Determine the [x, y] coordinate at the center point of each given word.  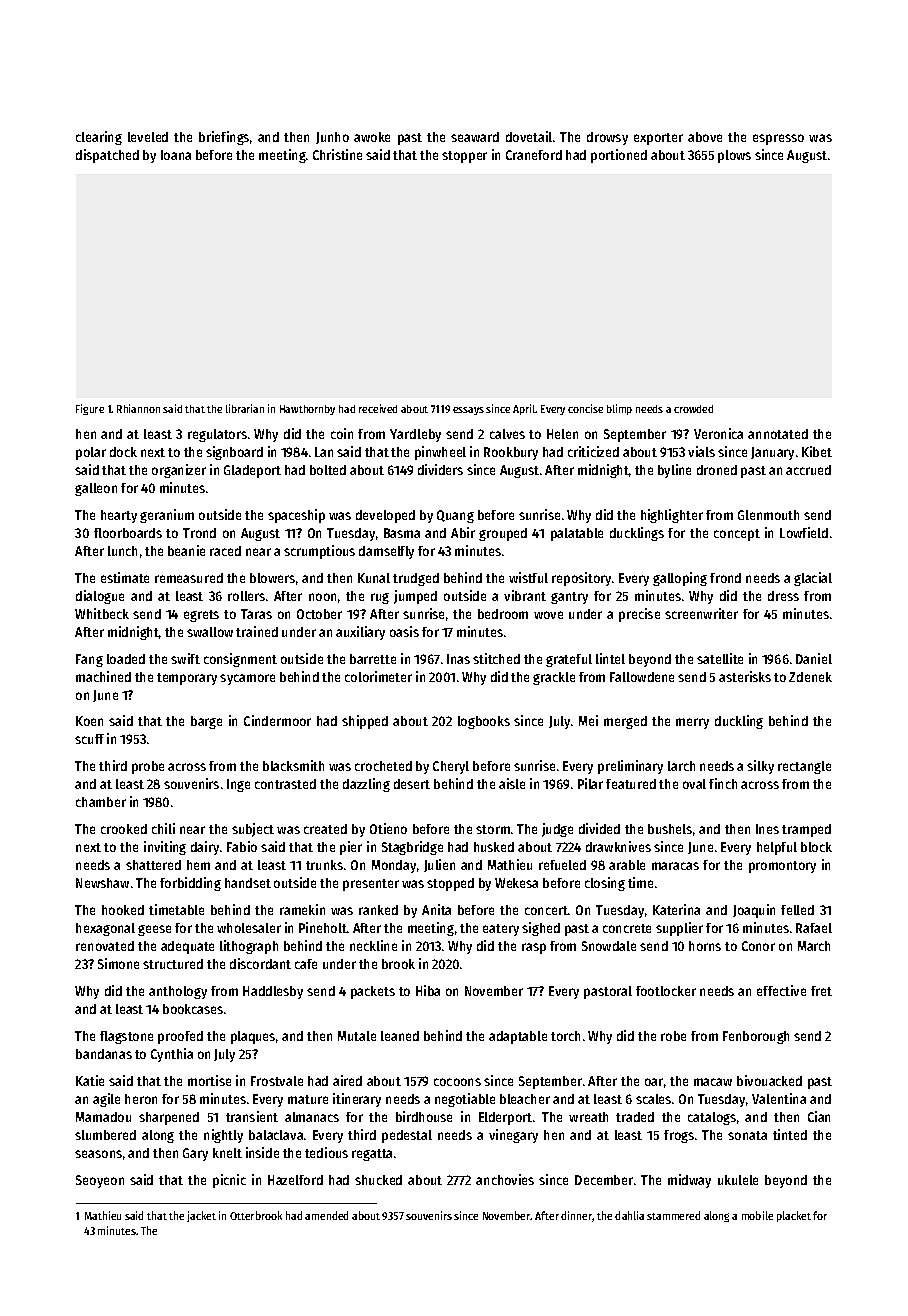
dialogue [100, 597]
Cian [819, 1116]
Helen [562, 434]
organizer [179, 471]
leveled [148, 137]
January [772, 453]
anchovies [505, 1179]
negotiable [465, 1100]
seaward [475, 137]
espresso [778, 139]
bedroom [503, 614]
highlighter [672, 516]
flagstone [126, 1037]
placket [794, 1216]
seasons [98, 1154]
